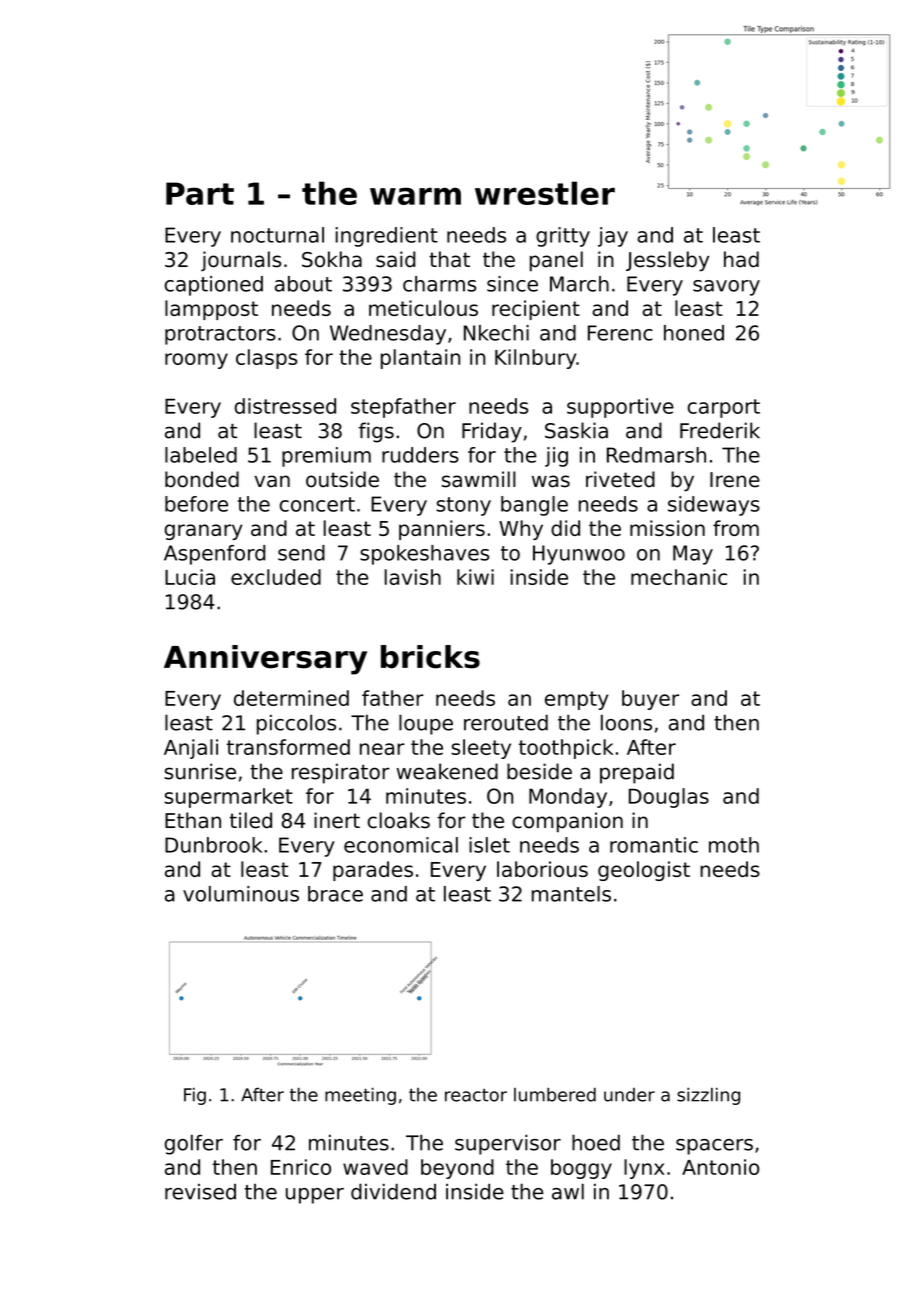 Image resolution: width=924 pixels, height=1311 pixels. What do you see at coordinates (726, 288) in the screenshot?
I see `savory` at bounding box center [726, 288].
